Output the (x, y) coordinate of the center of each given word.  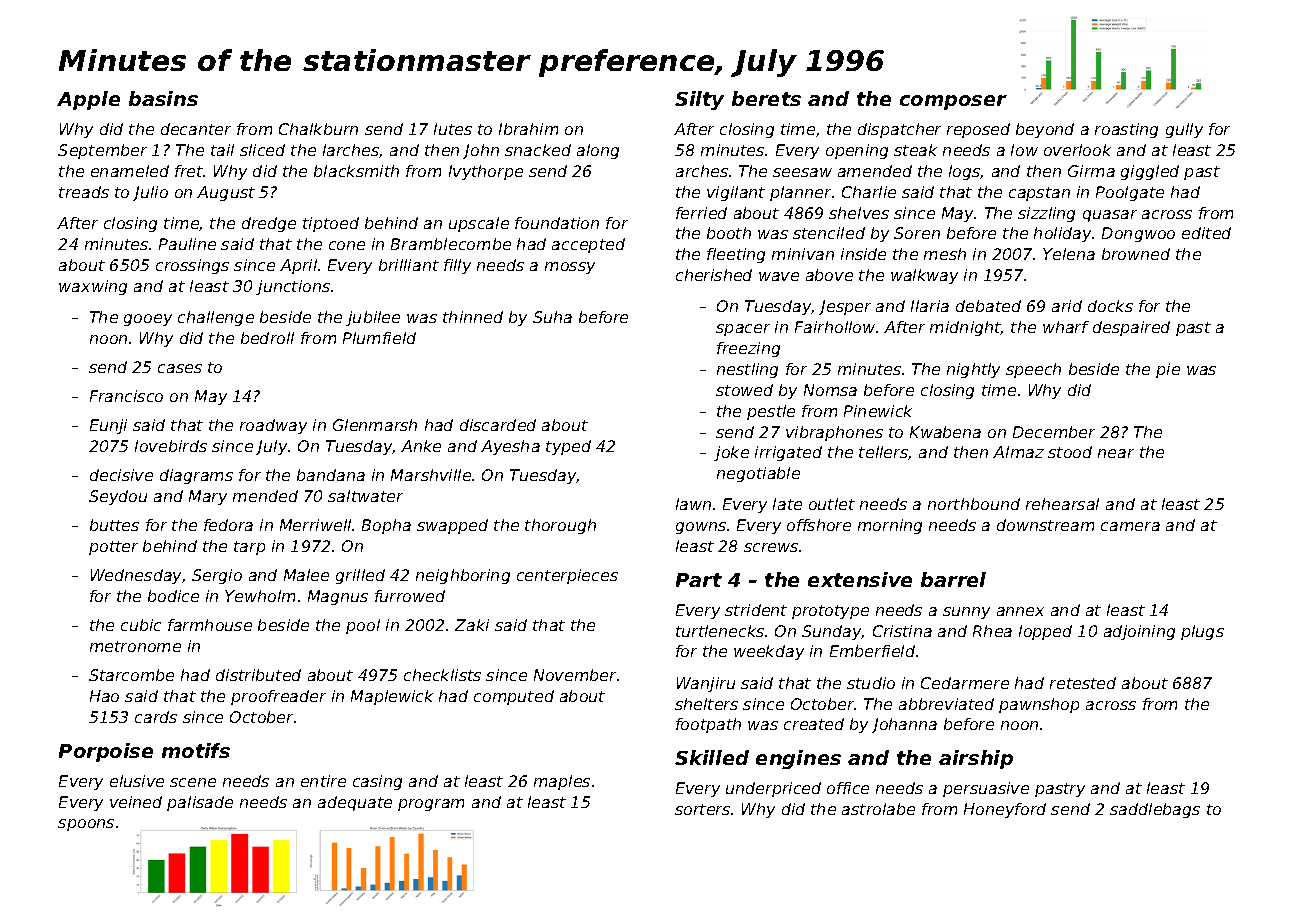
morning (890, 526)
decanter (196, 129)
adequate (355, 803)
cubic (141, 625)
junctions (293, 287)
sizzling (1046, 214)
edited (1206, 233)
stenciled (829, 233)
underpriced (773, 789)
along (598, 151)
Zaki (472, 625)
